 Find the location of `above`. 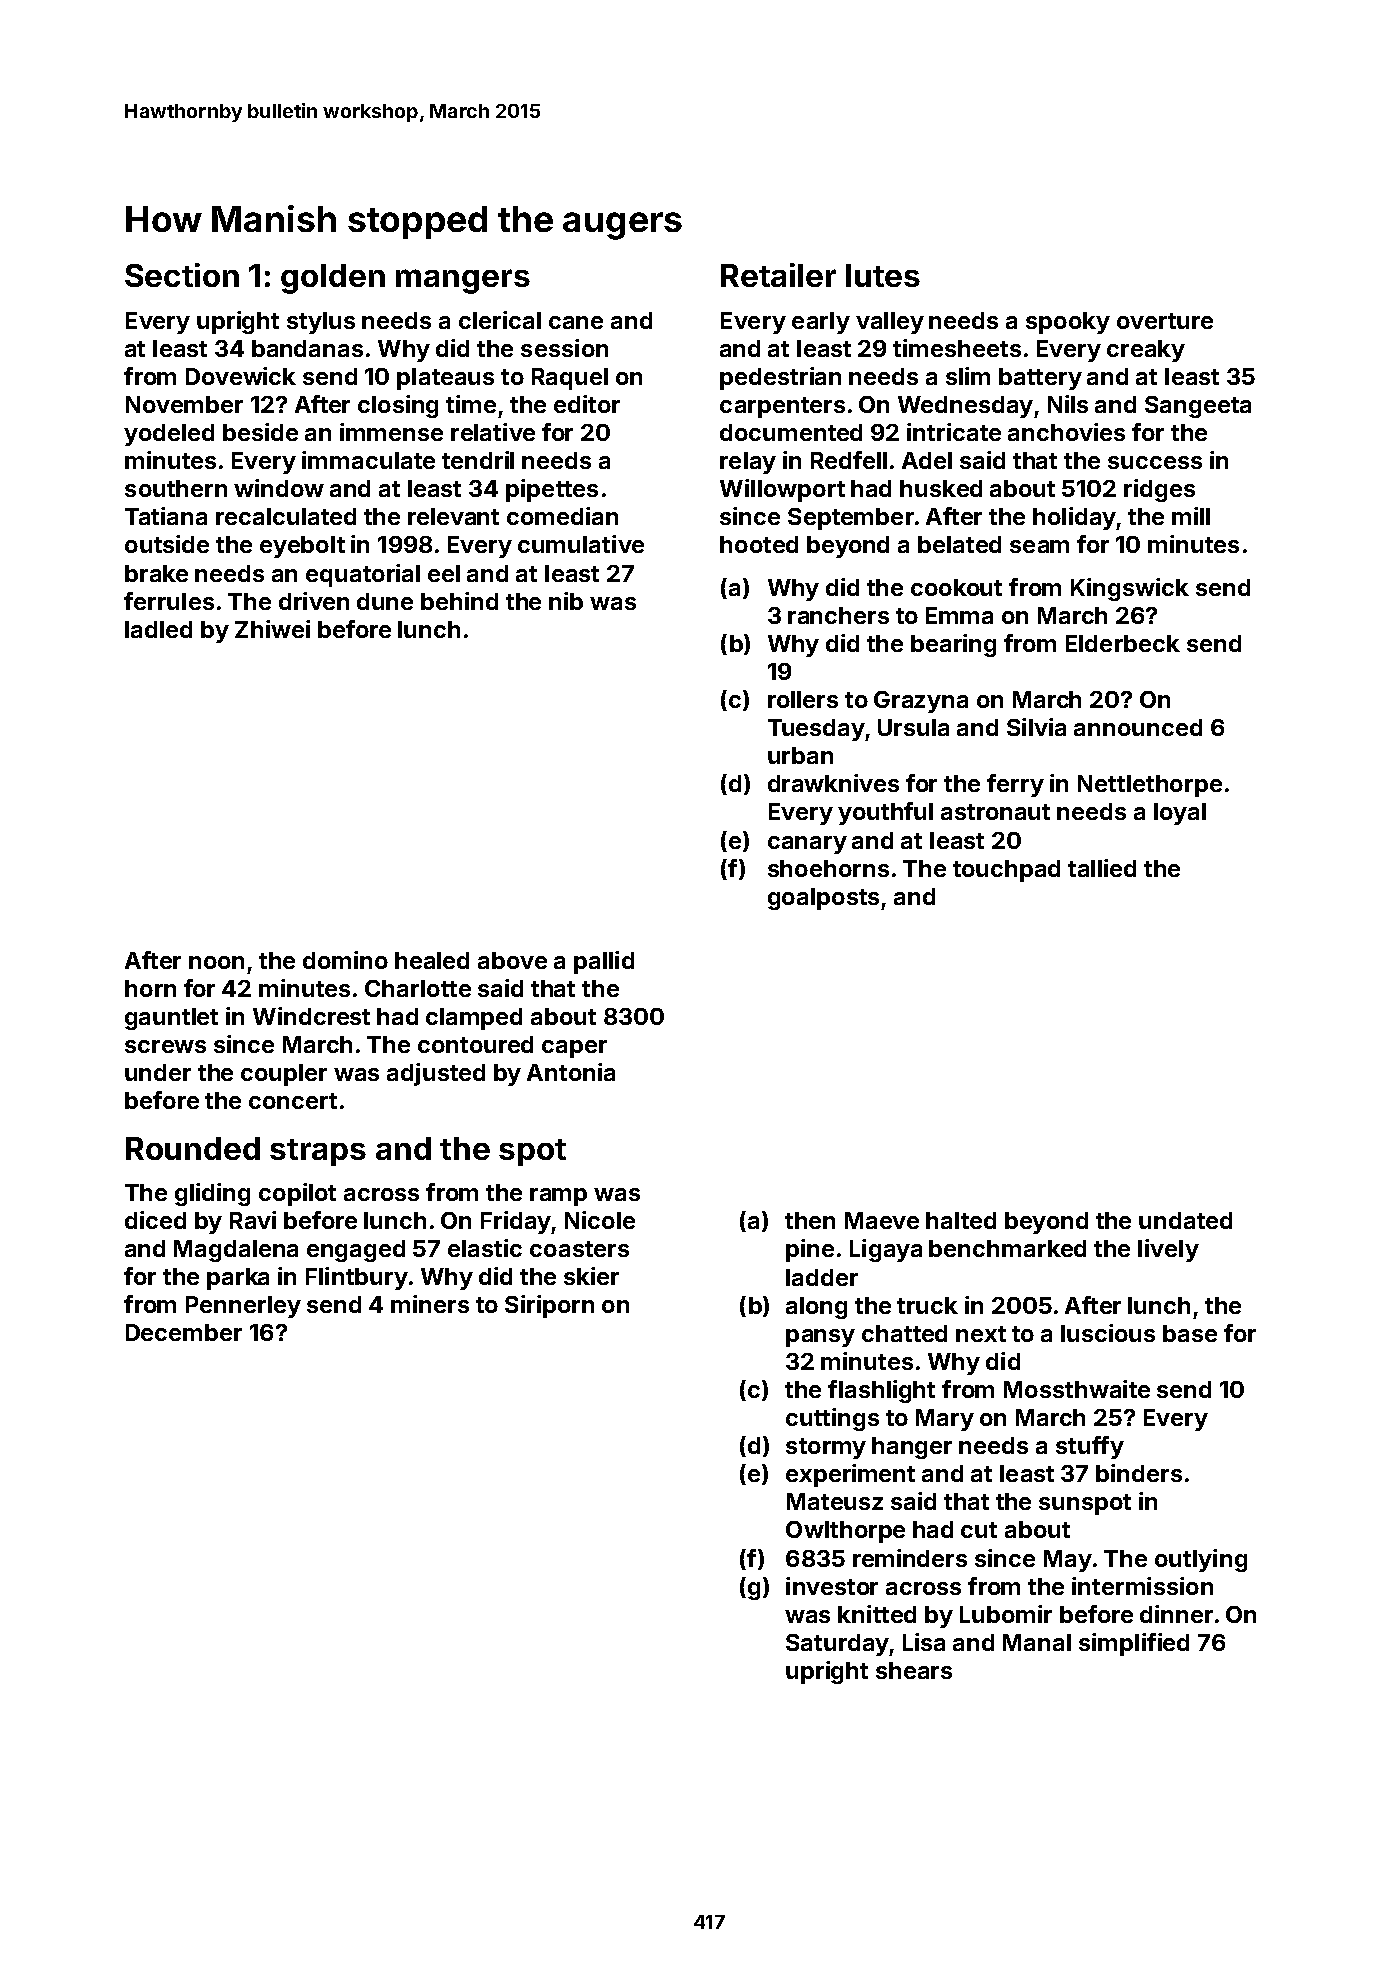

above is located at coordinates (512, 960).
